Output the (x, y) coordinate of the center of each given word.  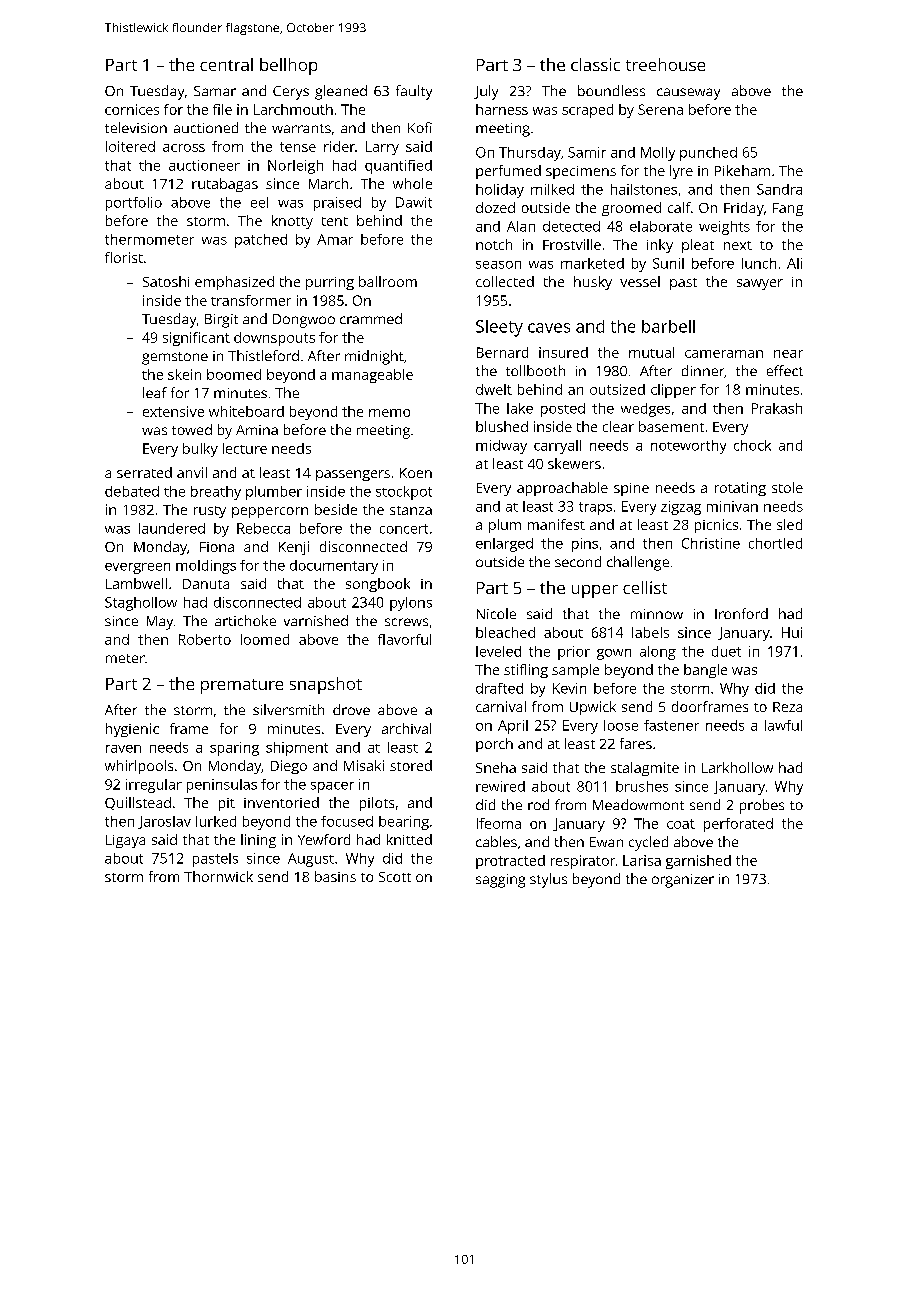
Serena (660, 109)
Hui (792, 632)
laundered (172, 528)
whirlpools (139, 767)
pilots (377, 804)
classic (595, 64)
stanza (411, 510)
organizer (683, 881)
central (226, 64)
